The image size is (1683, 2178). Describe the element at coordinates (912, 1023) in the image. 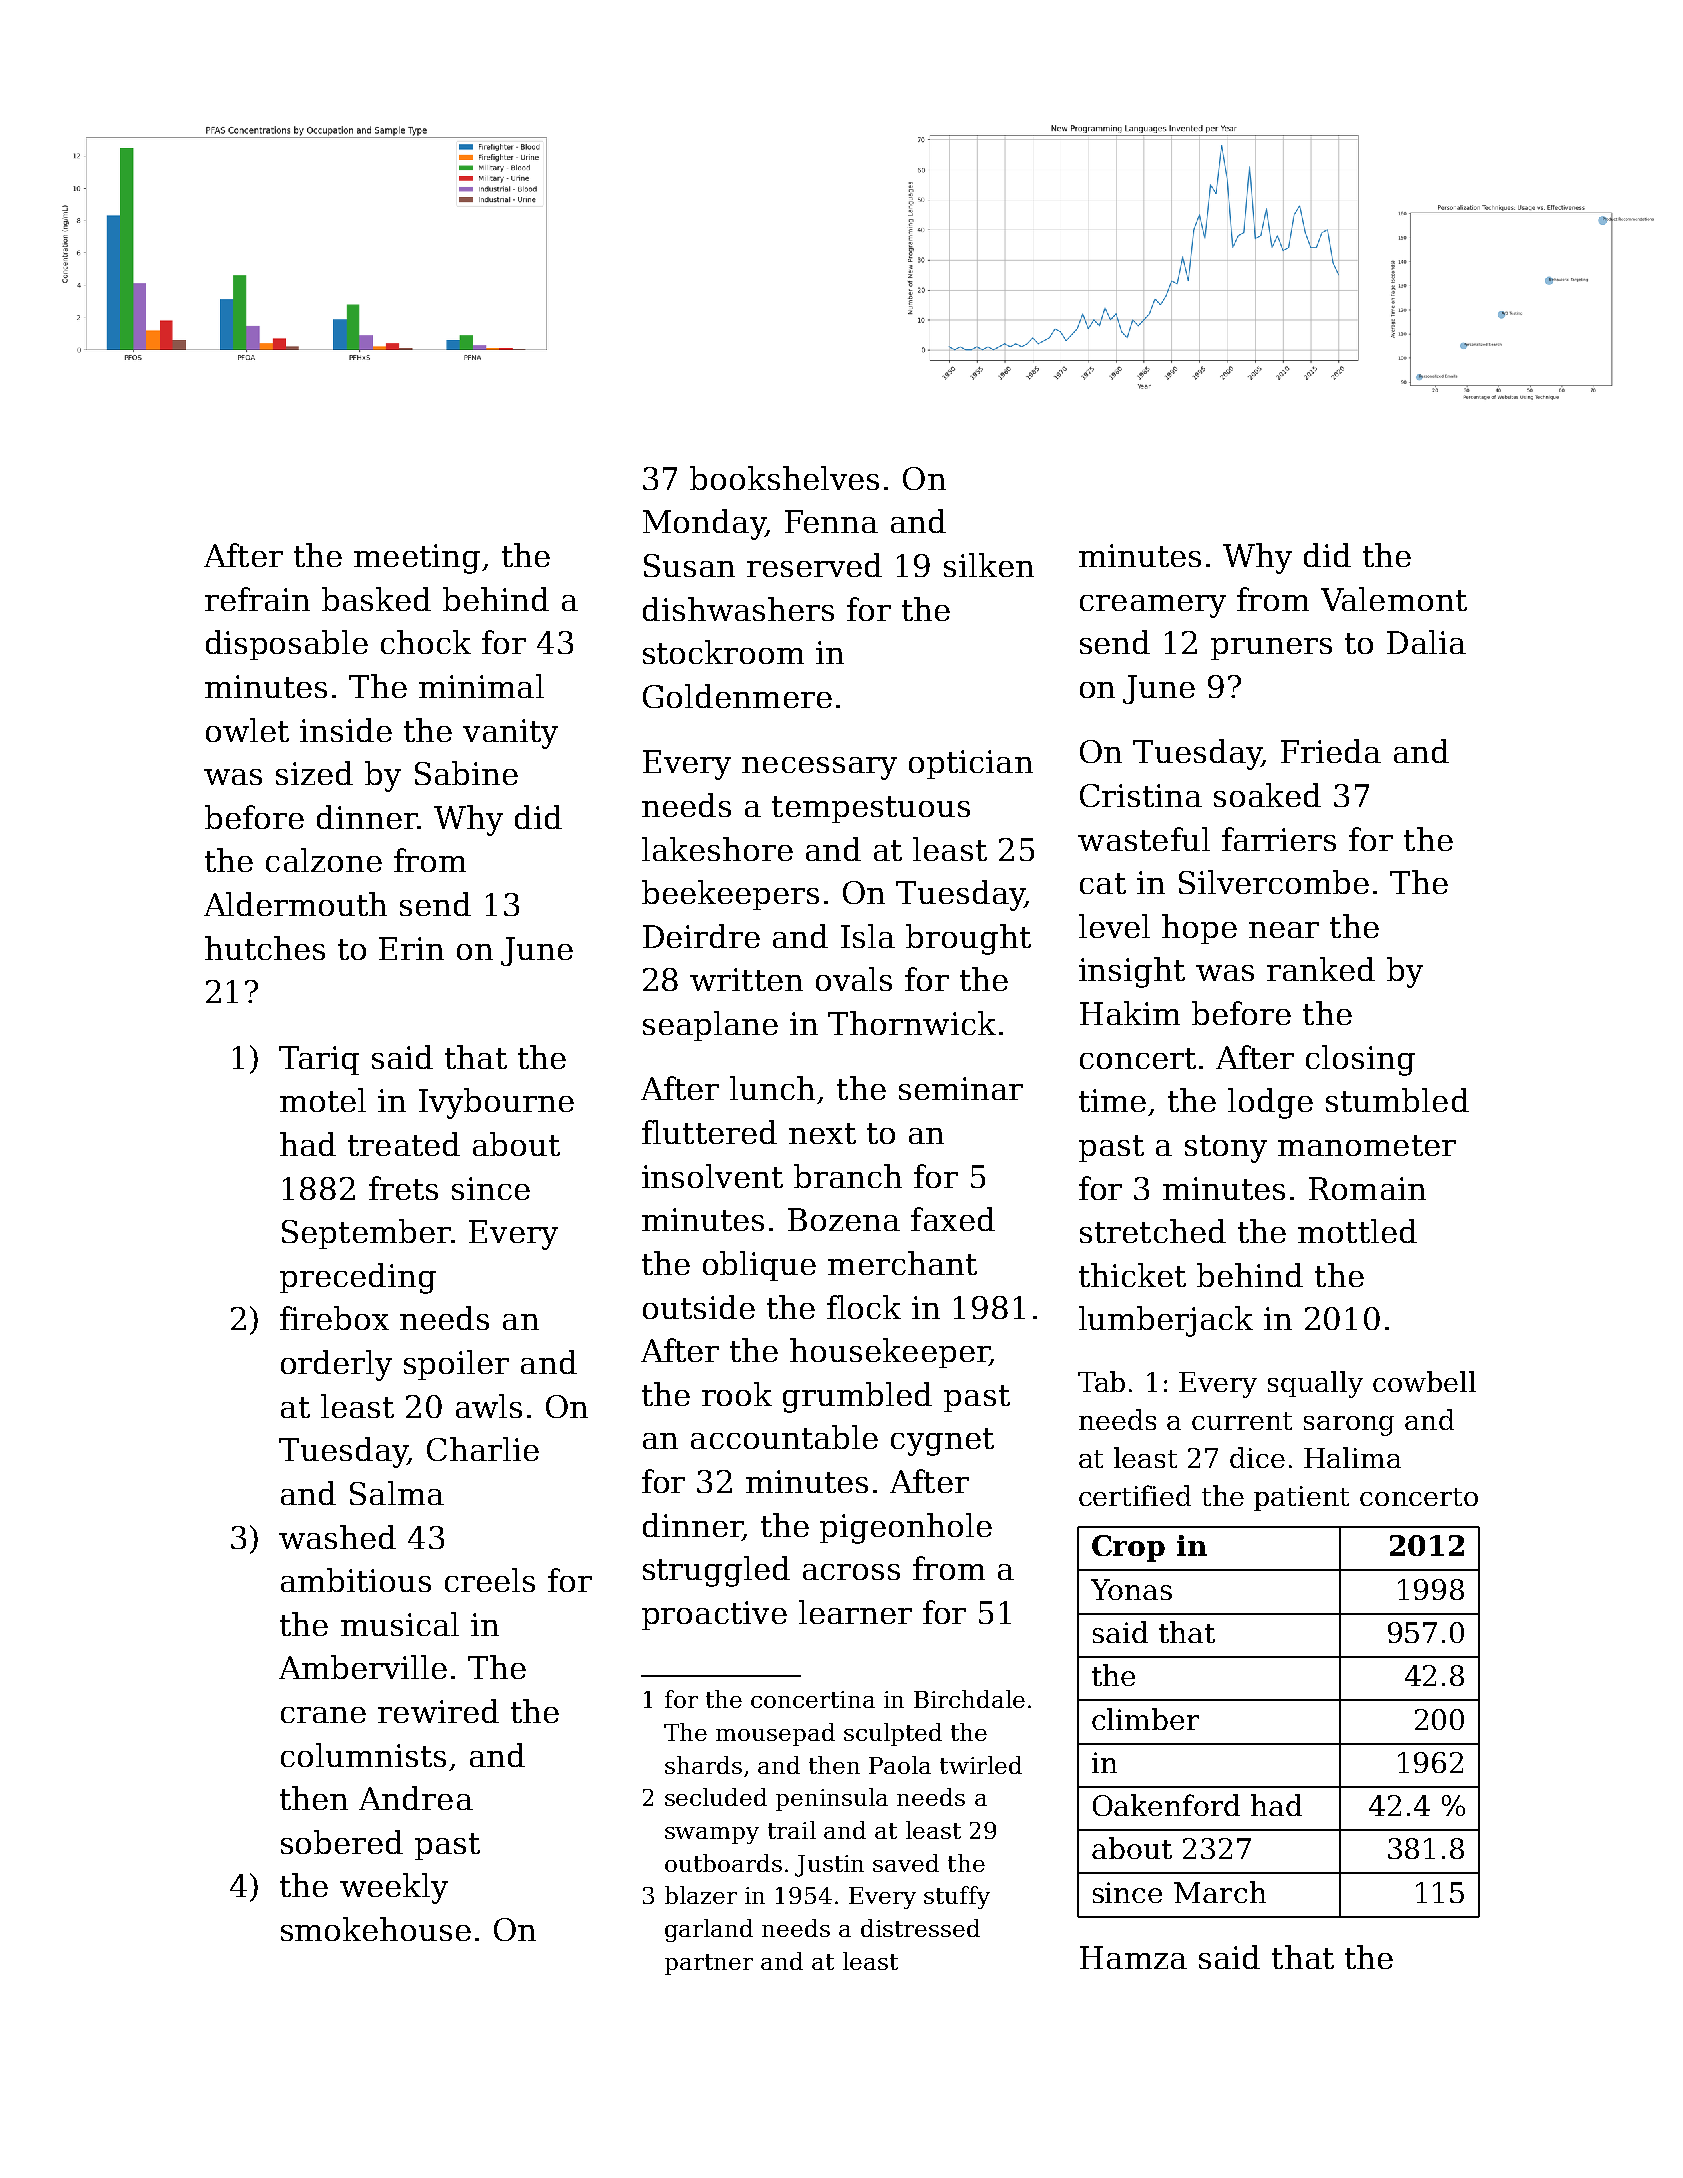

I see `Thornwick` at that location.
